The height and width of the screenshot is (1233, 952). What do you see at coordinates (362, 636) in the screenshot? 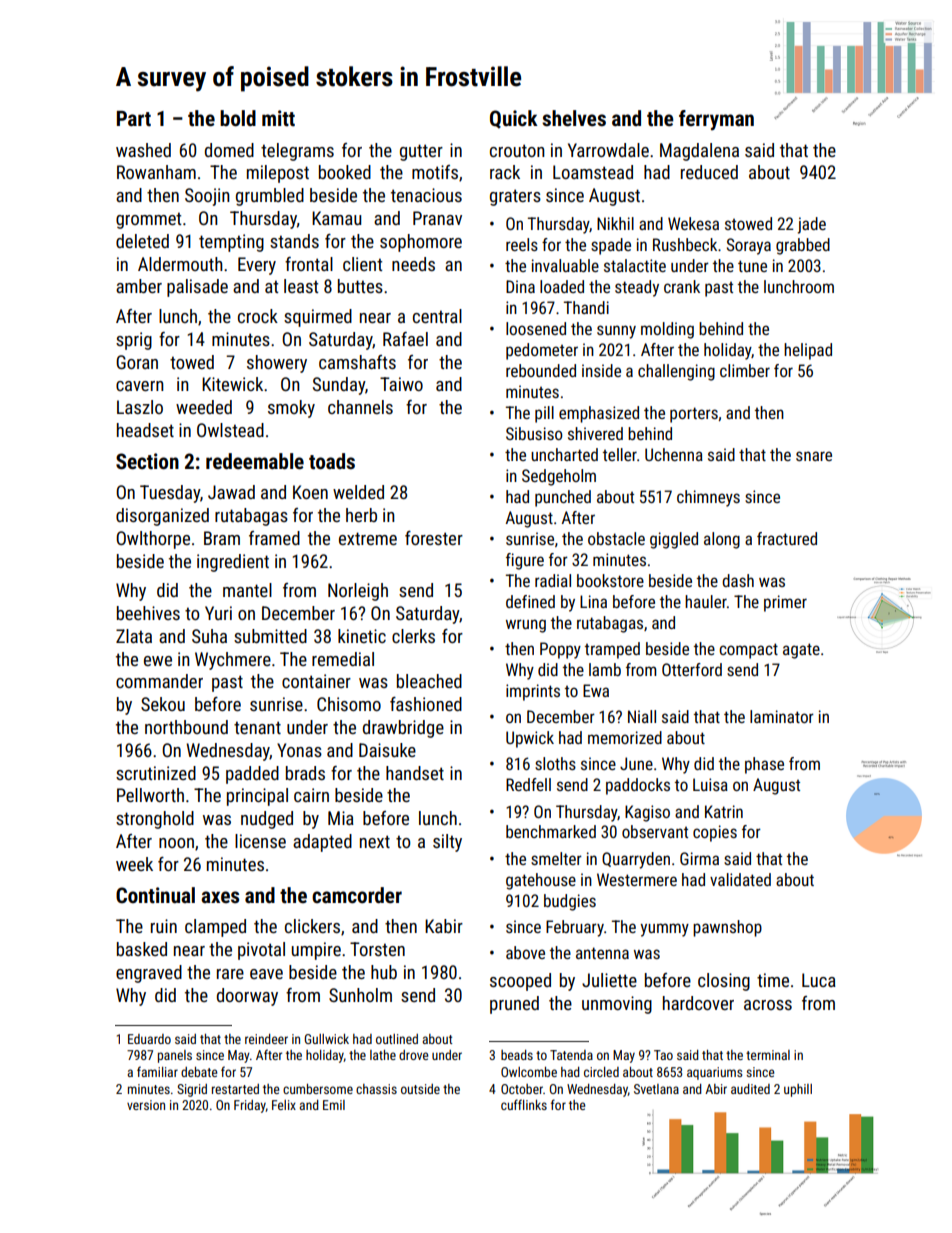
I see `kinetic` at bounding box center [362, 636].
